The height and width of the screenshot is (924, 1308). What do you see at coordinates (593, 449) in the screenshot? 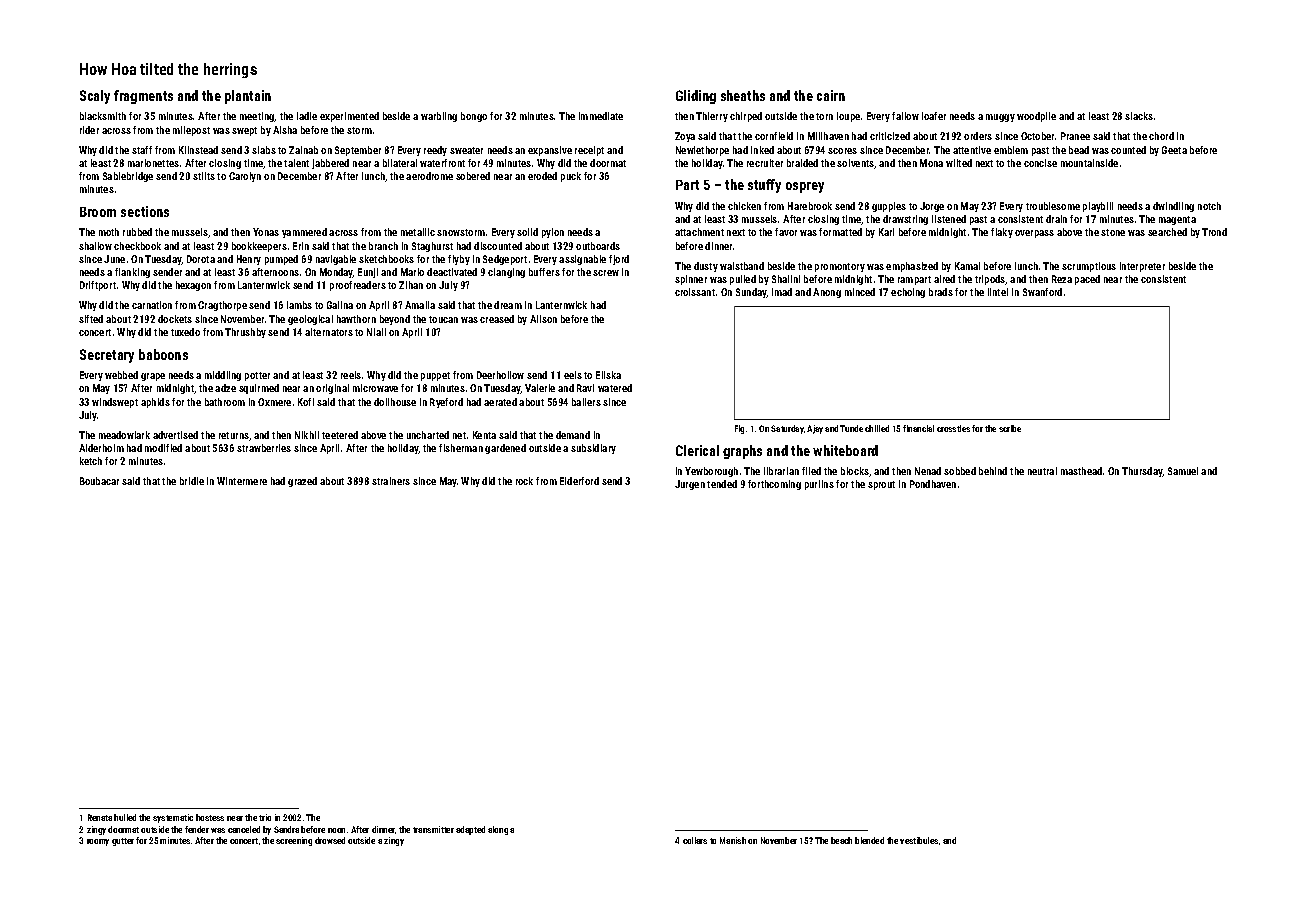
I see `subsidiary` at bounding box center [593, 449].
